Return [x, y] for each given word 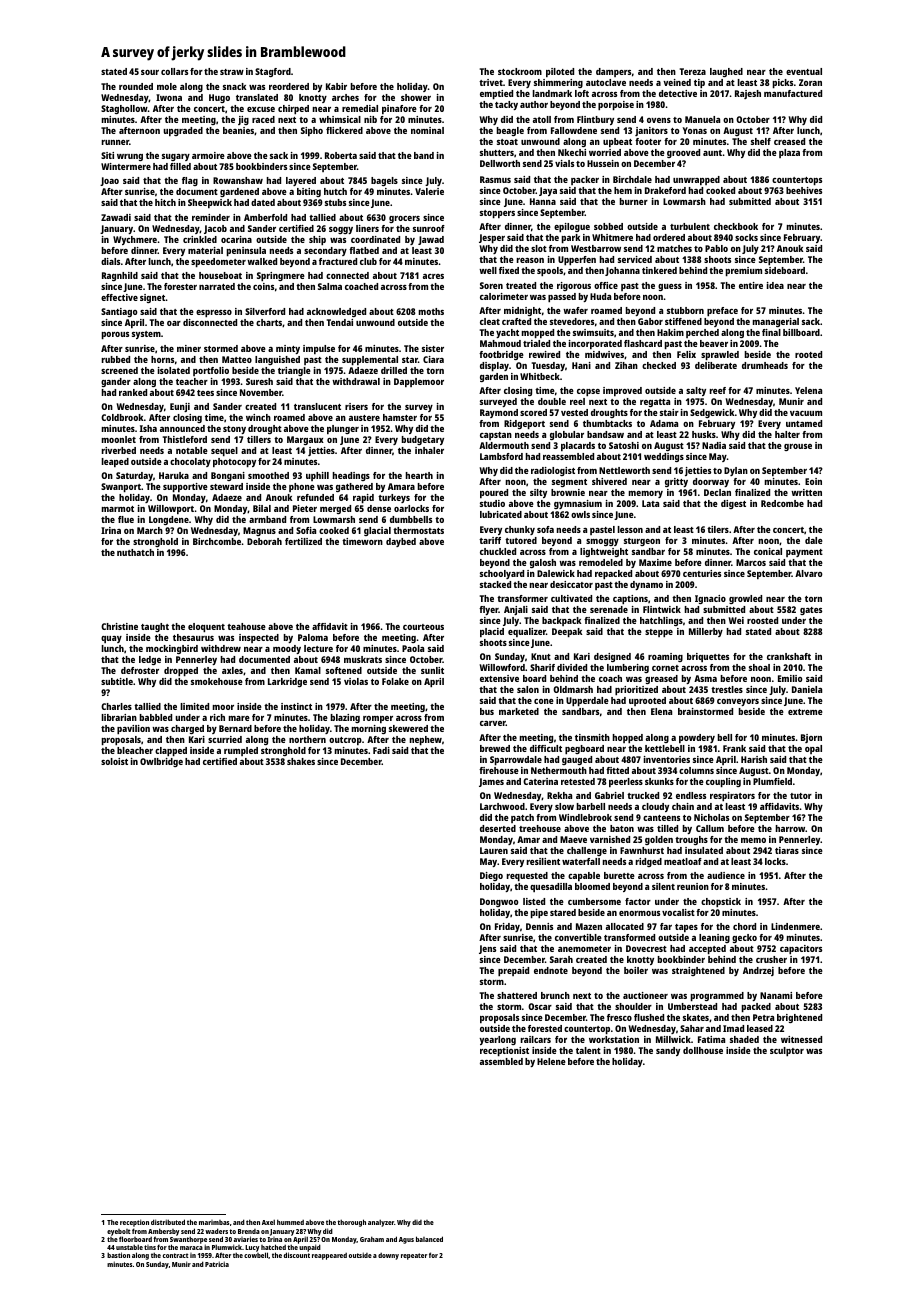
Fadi [381, 750]
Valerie [429, 191]
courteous [423, 627]
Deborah [264, 541]
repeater [414, 1256]
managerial [776, 322]
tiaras [787, 850]
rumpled [241, 751]
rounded [136, 86]
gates [811, 611]
